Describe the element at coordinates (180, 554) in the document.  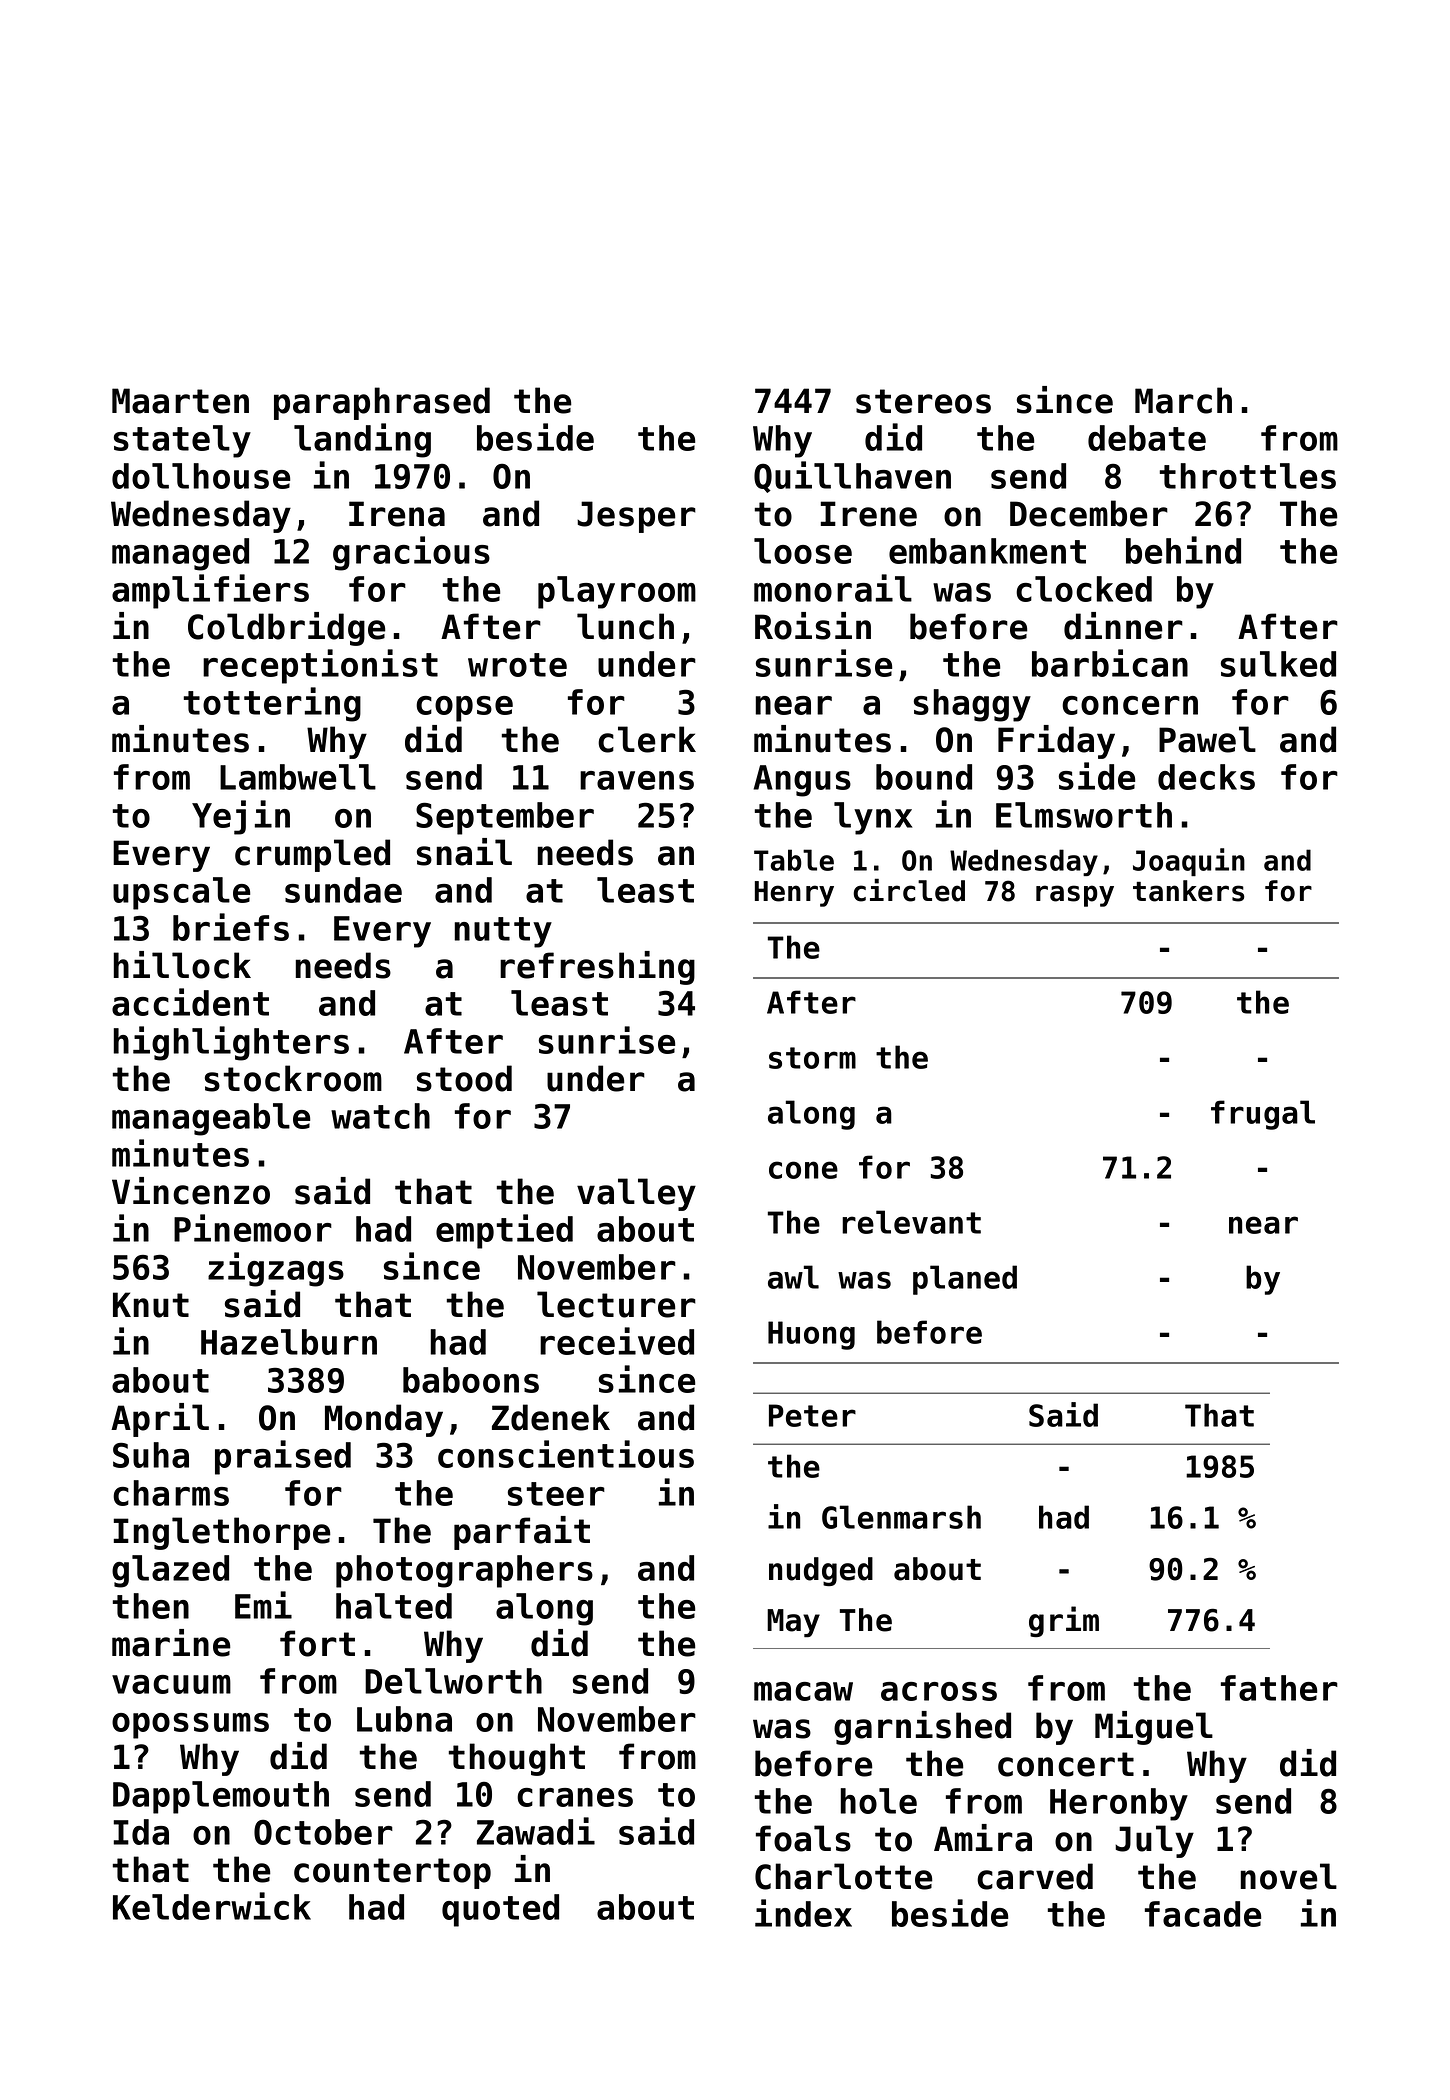
I see `managed` at that location.
